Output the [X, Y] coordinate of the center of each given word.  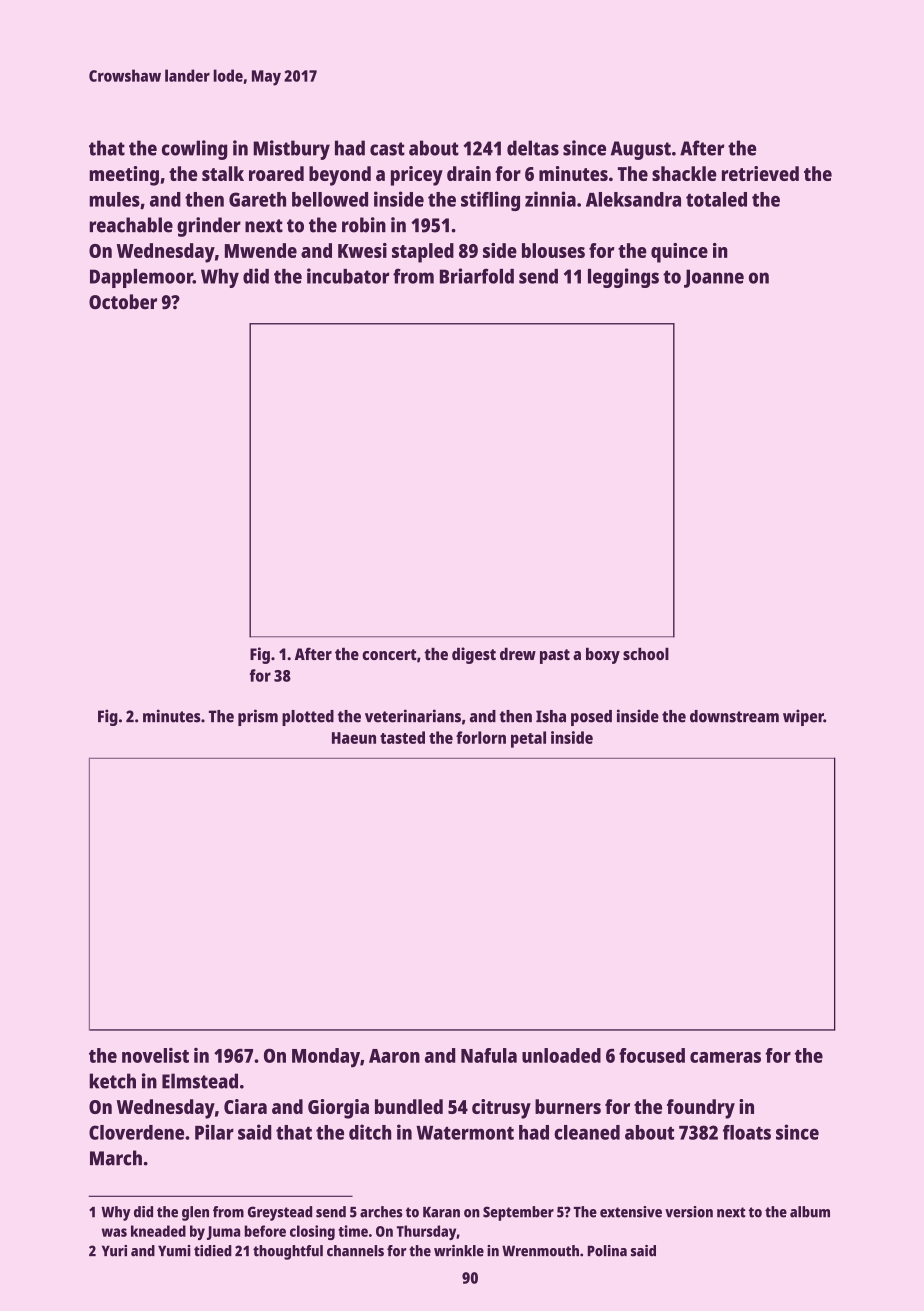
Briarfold [477, 276]
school [646, 654]
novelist [155, 1055]
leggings [623, 278]
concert [389, 654]
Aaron [394, 1056]
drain [469, 173]
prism [258, 717]
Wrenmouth [540, 1251]
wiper [803, 717]
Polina [607, 1251]
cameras [725, 1057]
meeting [124, 176]
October [123, 301]
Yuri [114, 1251]
